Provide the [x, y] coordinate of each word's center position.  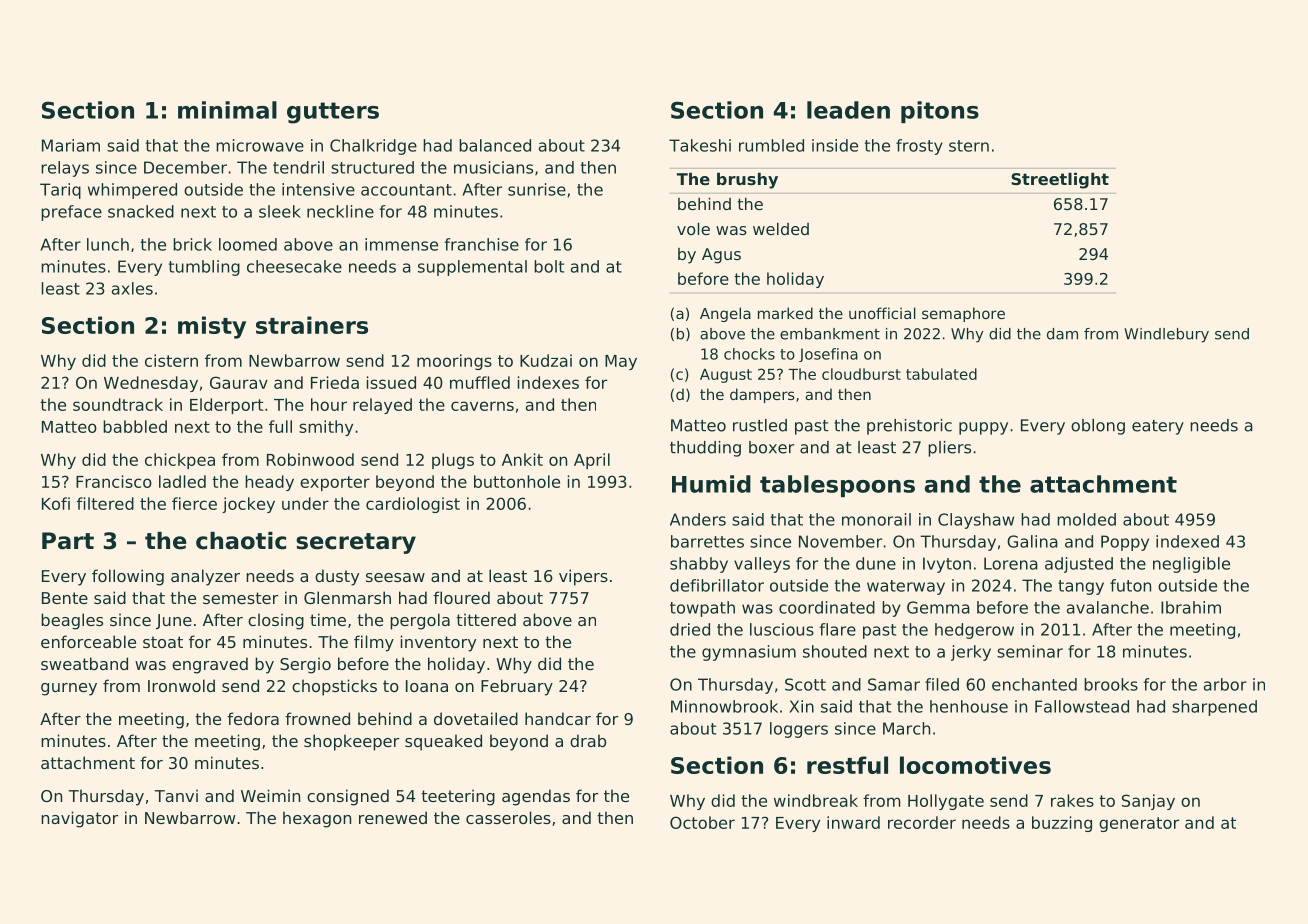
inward [853, 822]
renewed [393, 817]
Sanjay [1148, 802]
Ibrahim [1191, 607]
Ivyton [947, 565]
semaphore [963, 314]
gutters [333, 113]
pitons [940, 112]
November [840, 541]
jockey [248, 505]
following [128, 577]
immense [401, 244]
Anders [698, 519]
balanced [495, 145]
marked [785, 313]
